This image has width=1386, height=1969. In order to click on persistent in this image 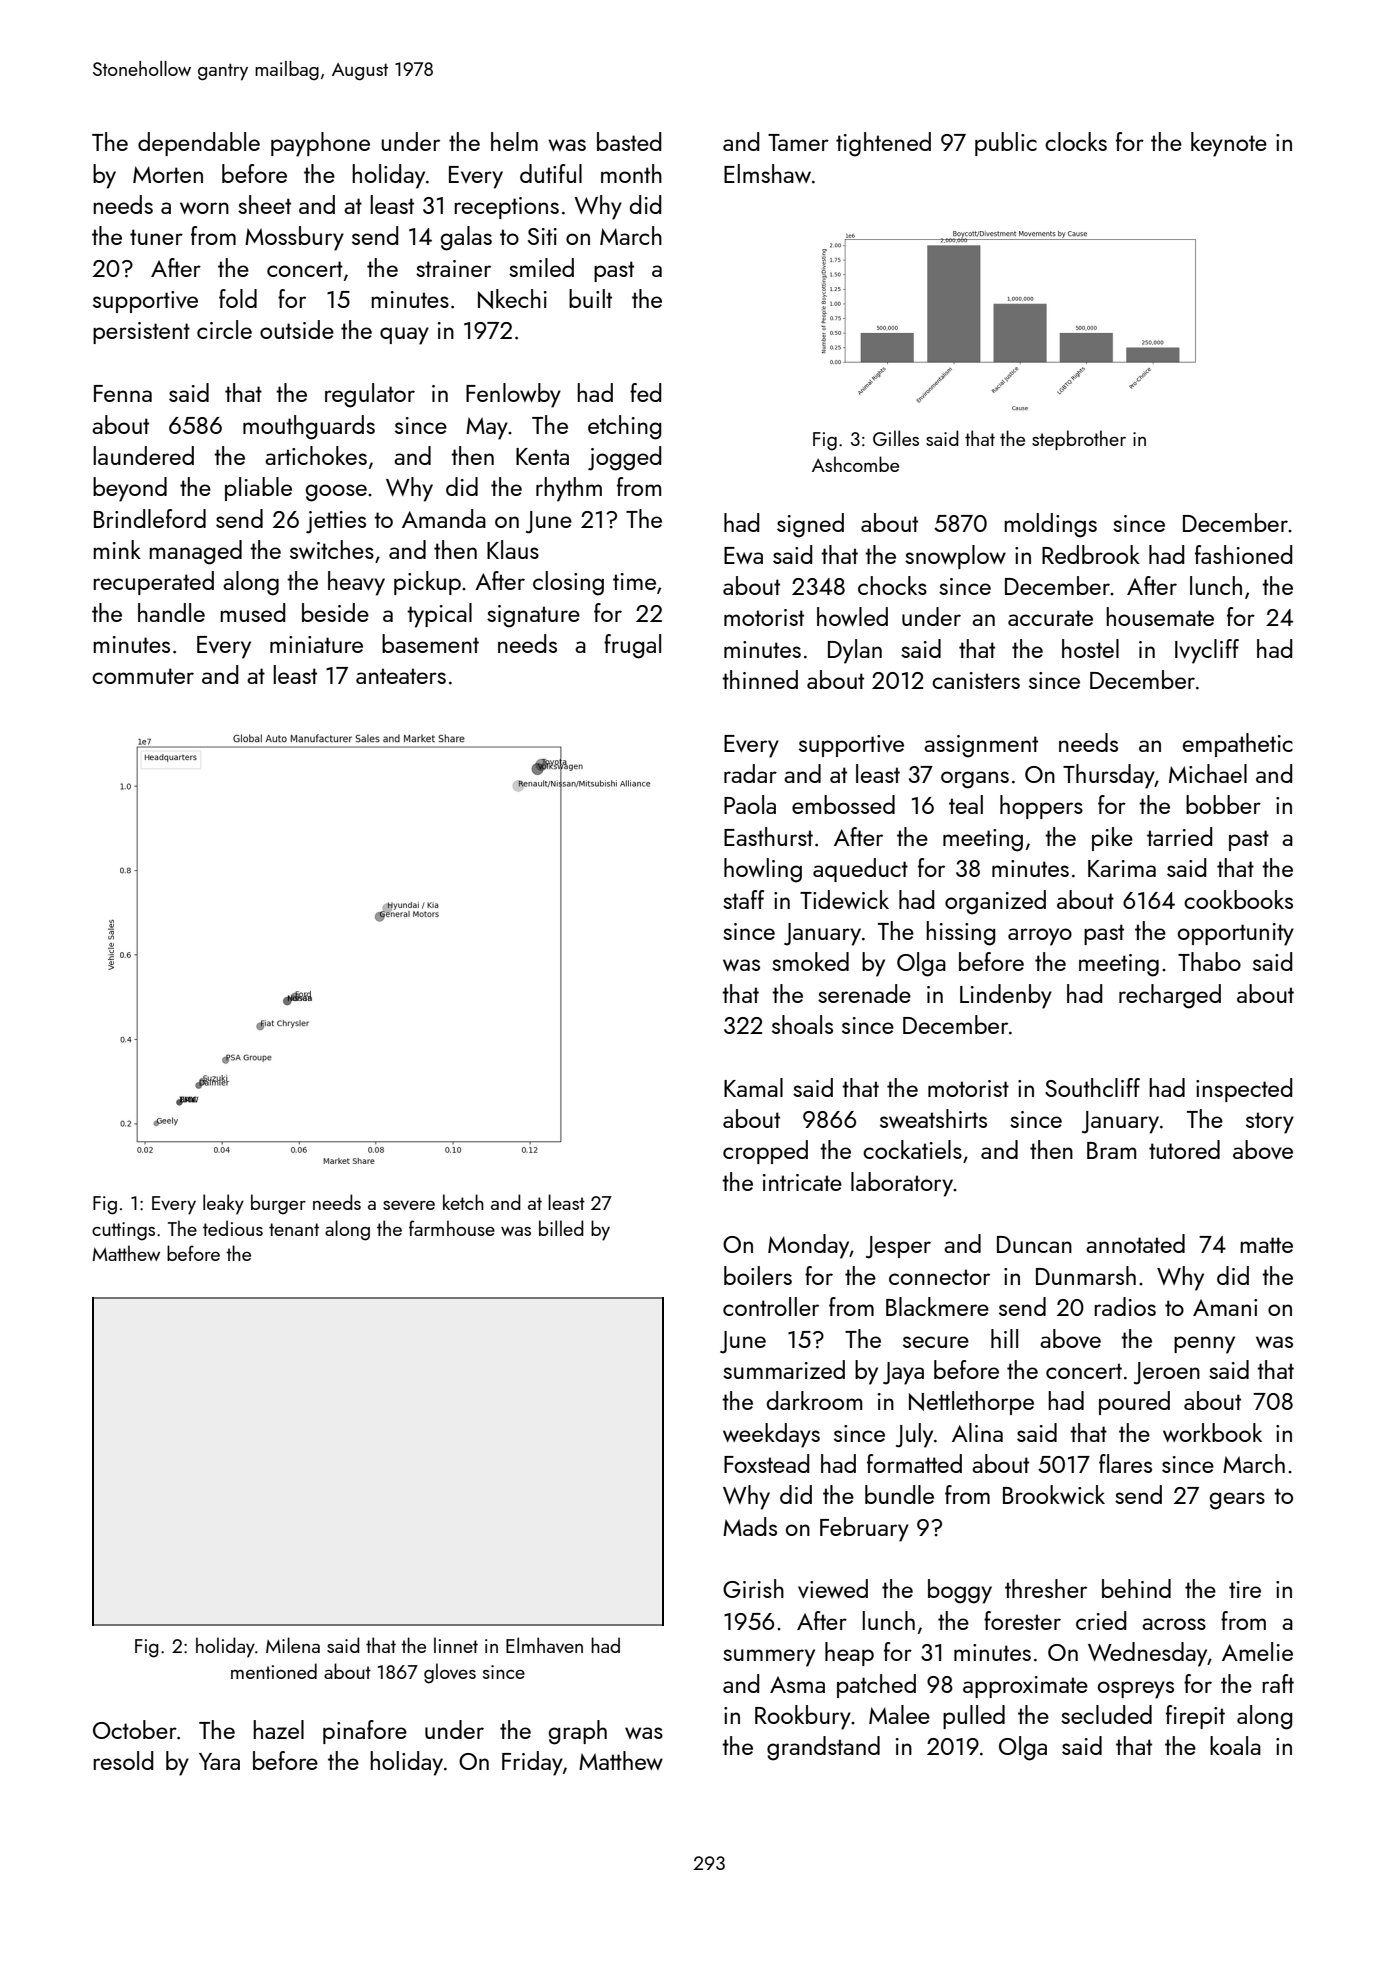, I will do `click(141, 333)`.
